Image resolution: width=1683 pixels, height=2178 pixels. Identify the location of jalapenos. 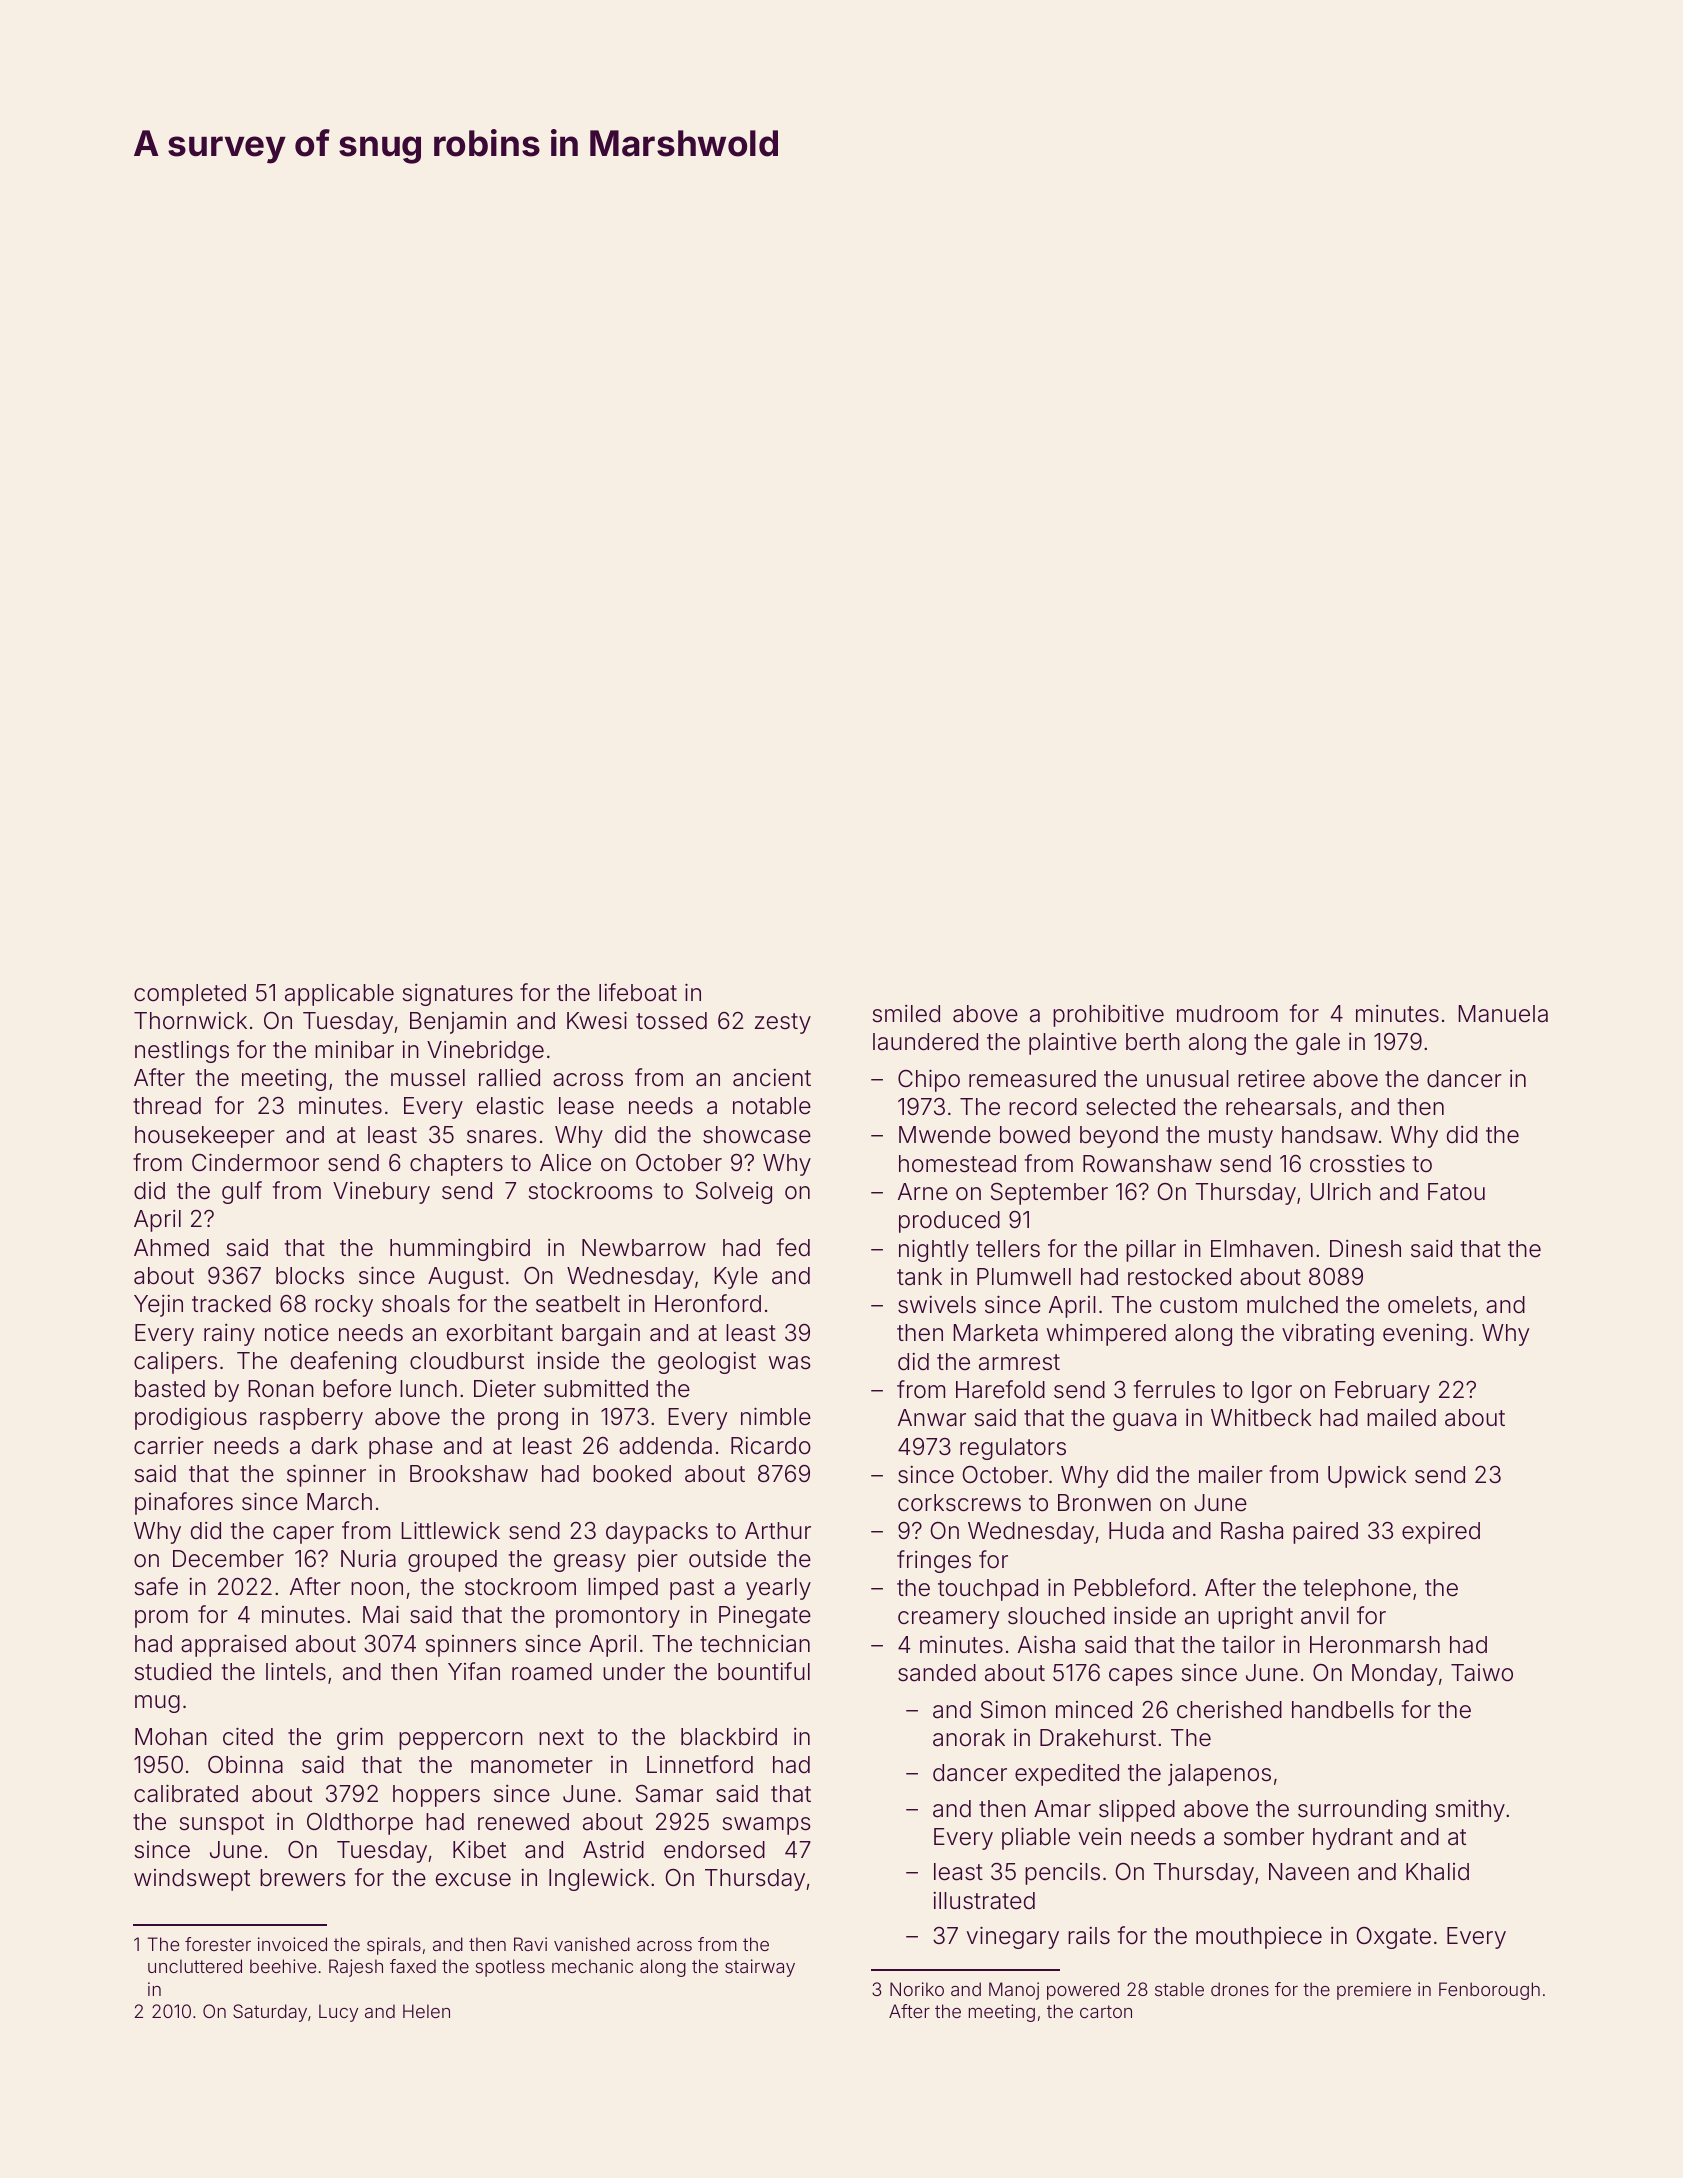
(1219, 1775).
